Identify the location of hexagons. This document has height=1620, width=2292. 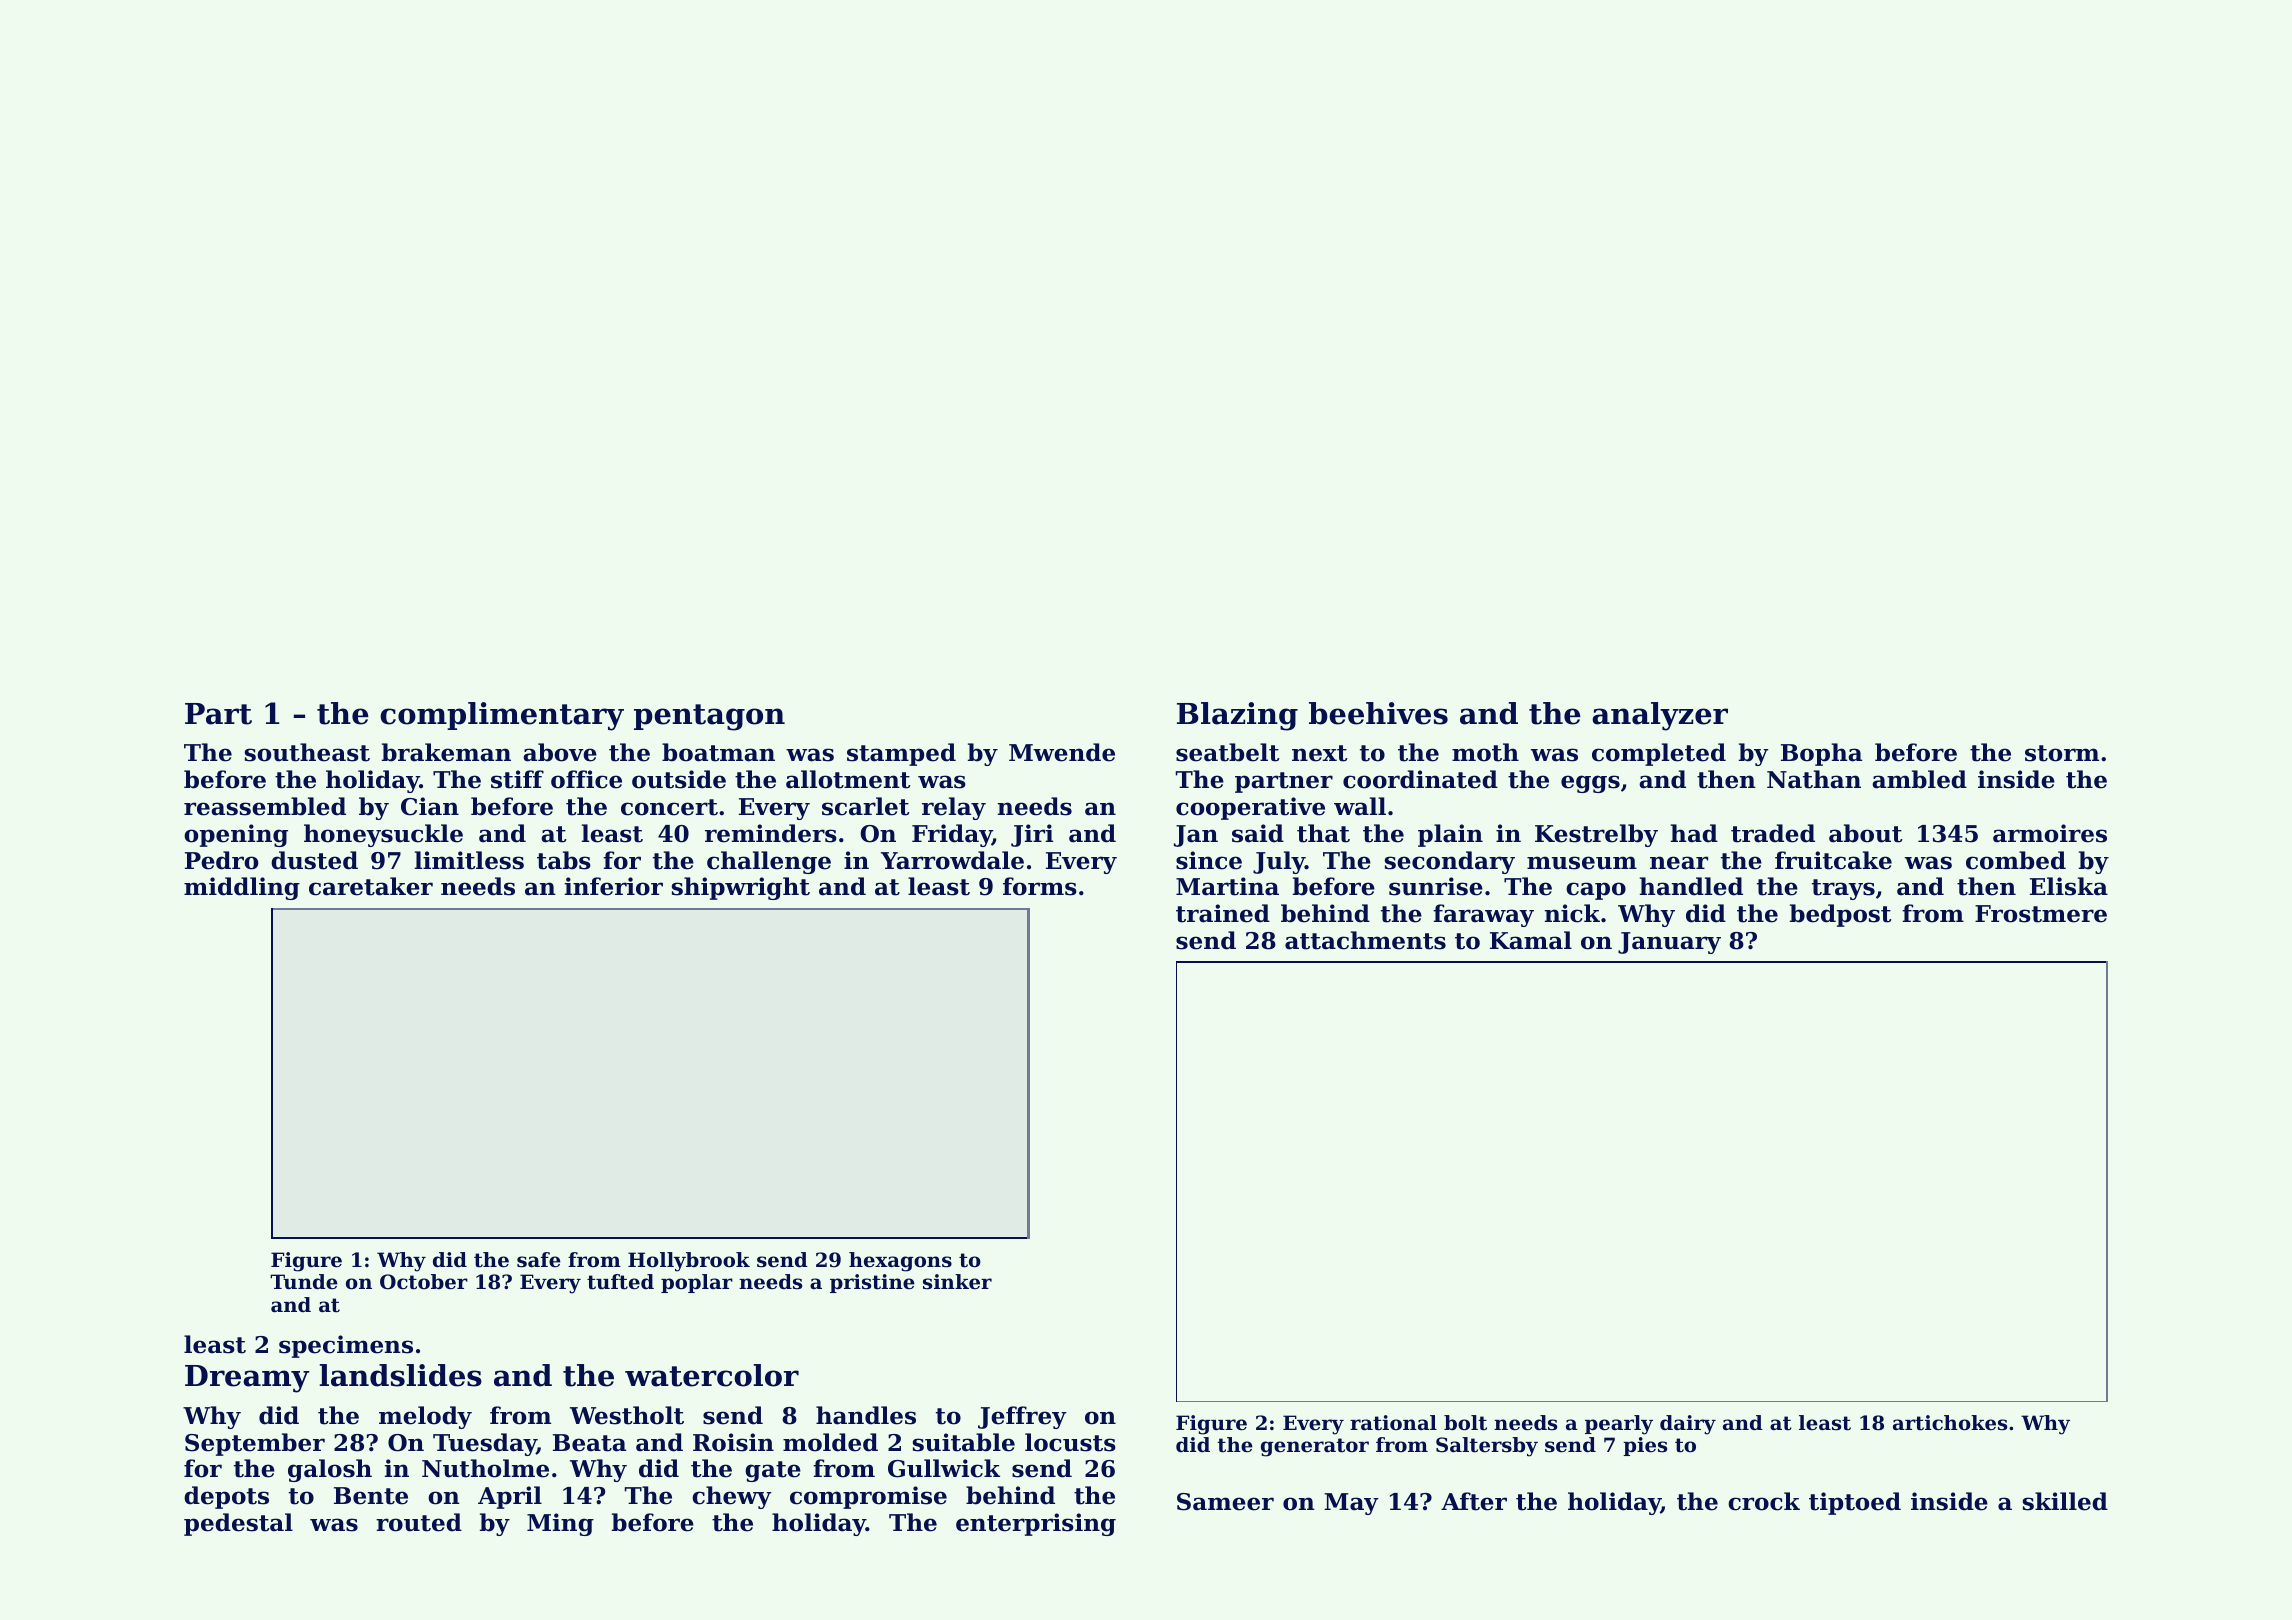
(900, 1262).
